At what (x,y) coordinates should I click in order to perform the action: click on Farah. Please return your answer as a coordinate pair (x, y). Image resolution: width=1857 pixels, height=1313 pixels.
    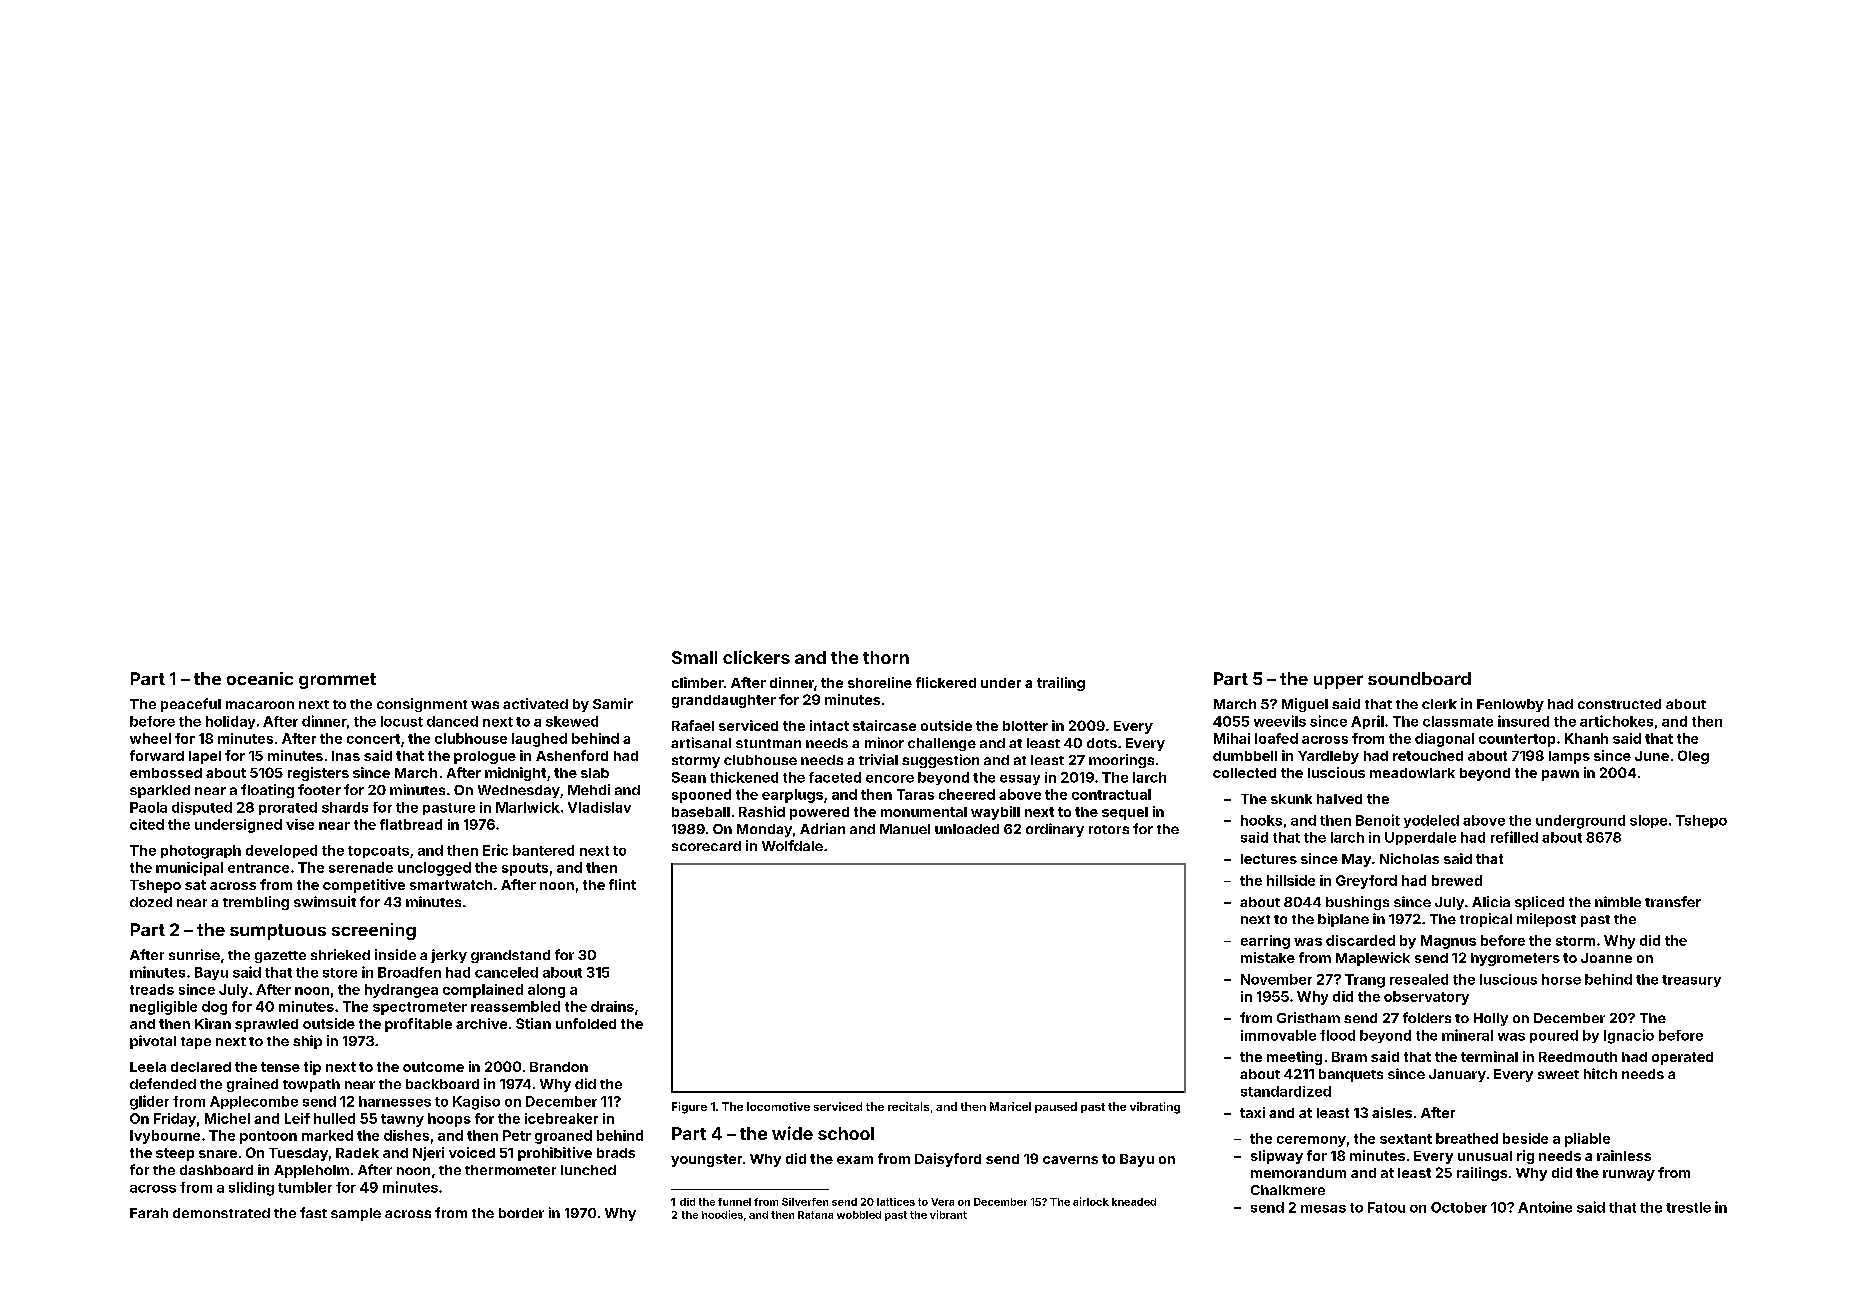
    Looking at the image, I should click on (149, 1213).
